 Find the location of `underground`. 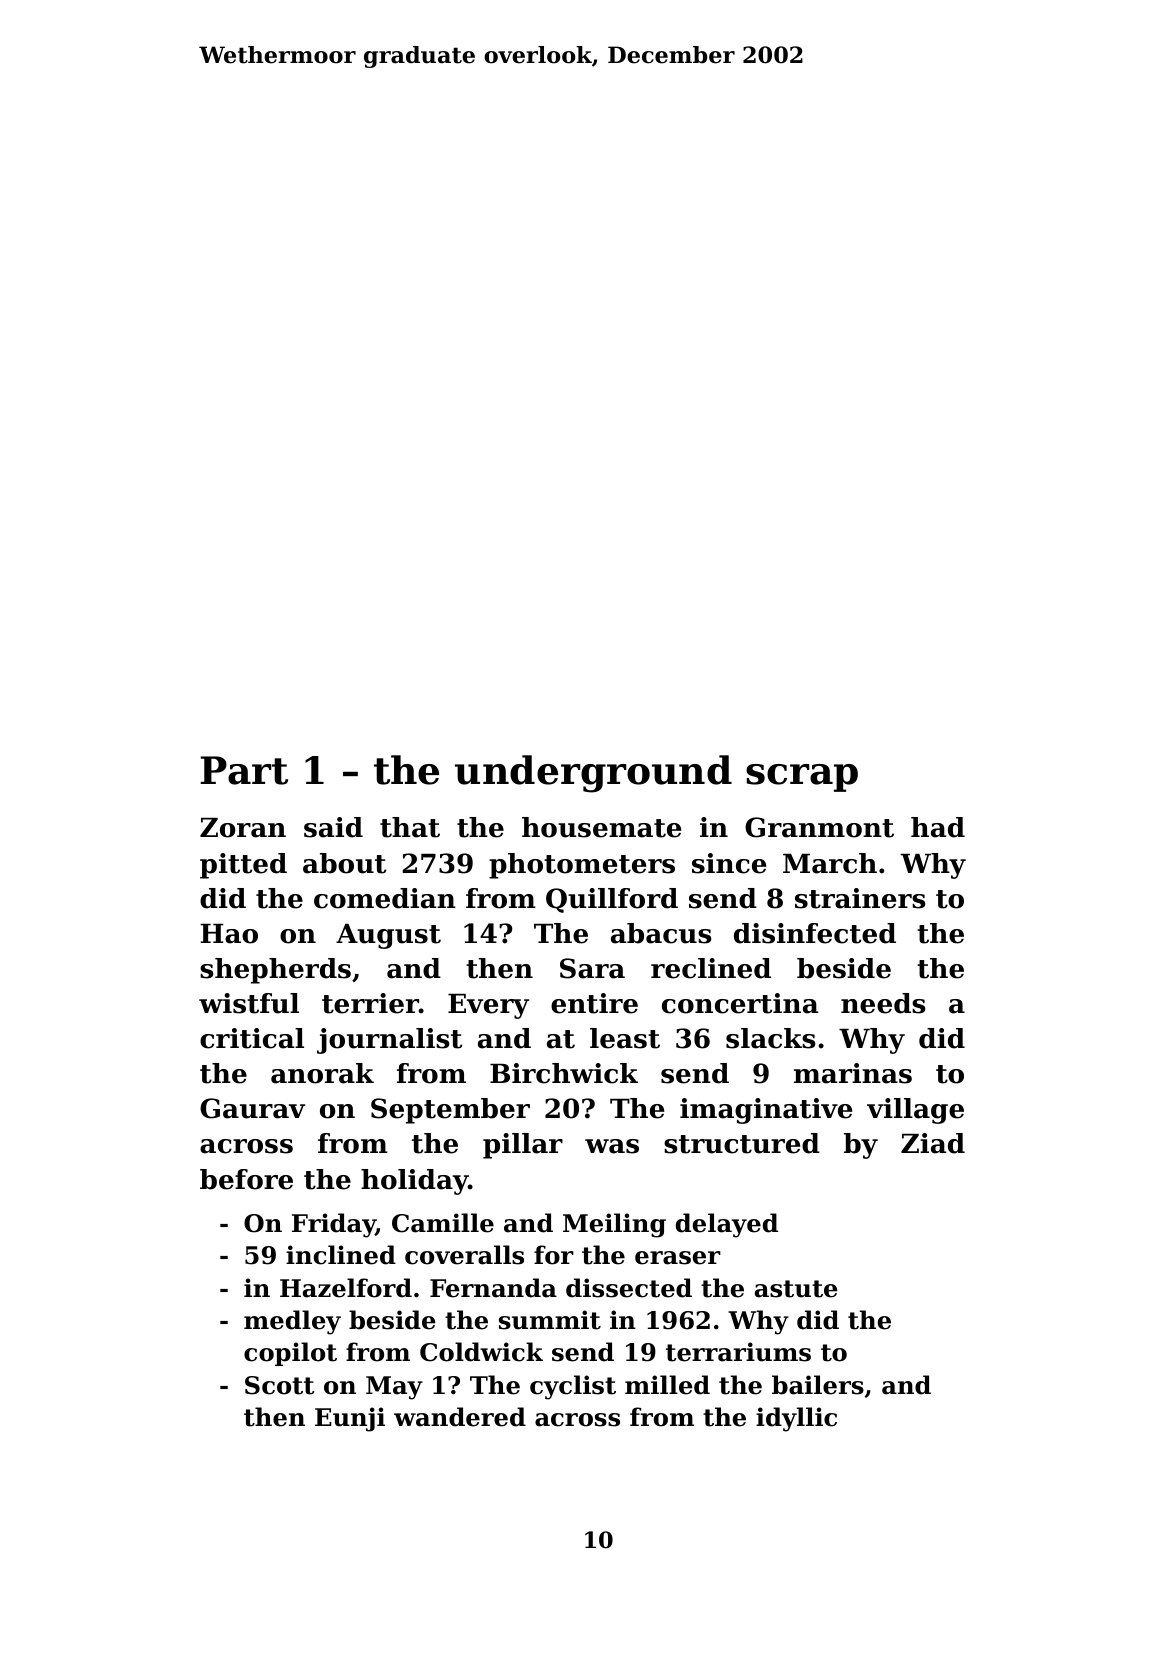

underground is located at coordinates (593, 774).
